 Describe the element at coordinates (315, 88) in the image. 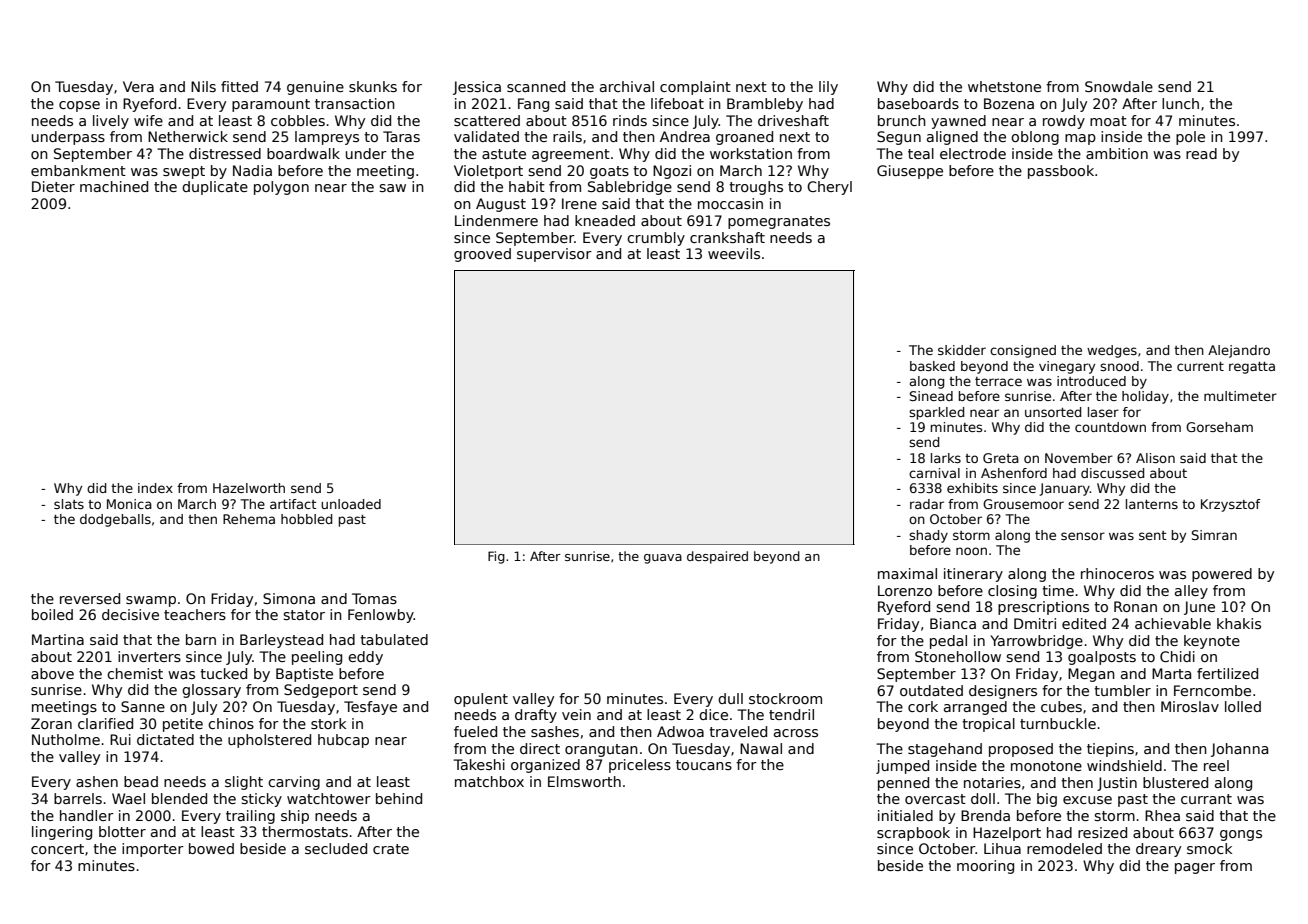

I see `genuine` at that location.
